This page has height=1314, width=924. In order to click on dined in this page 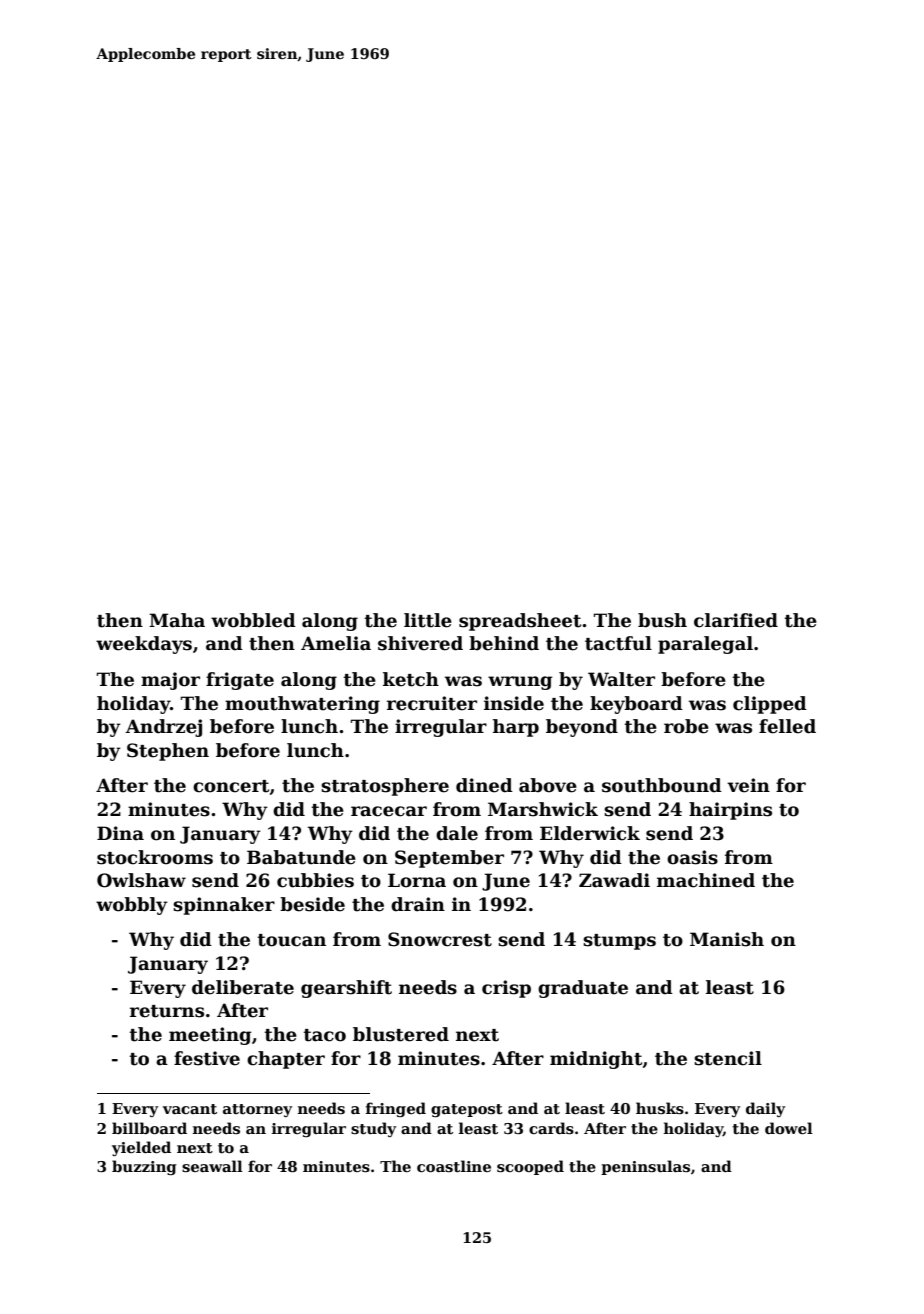, I will do `click(484, 785)`.
